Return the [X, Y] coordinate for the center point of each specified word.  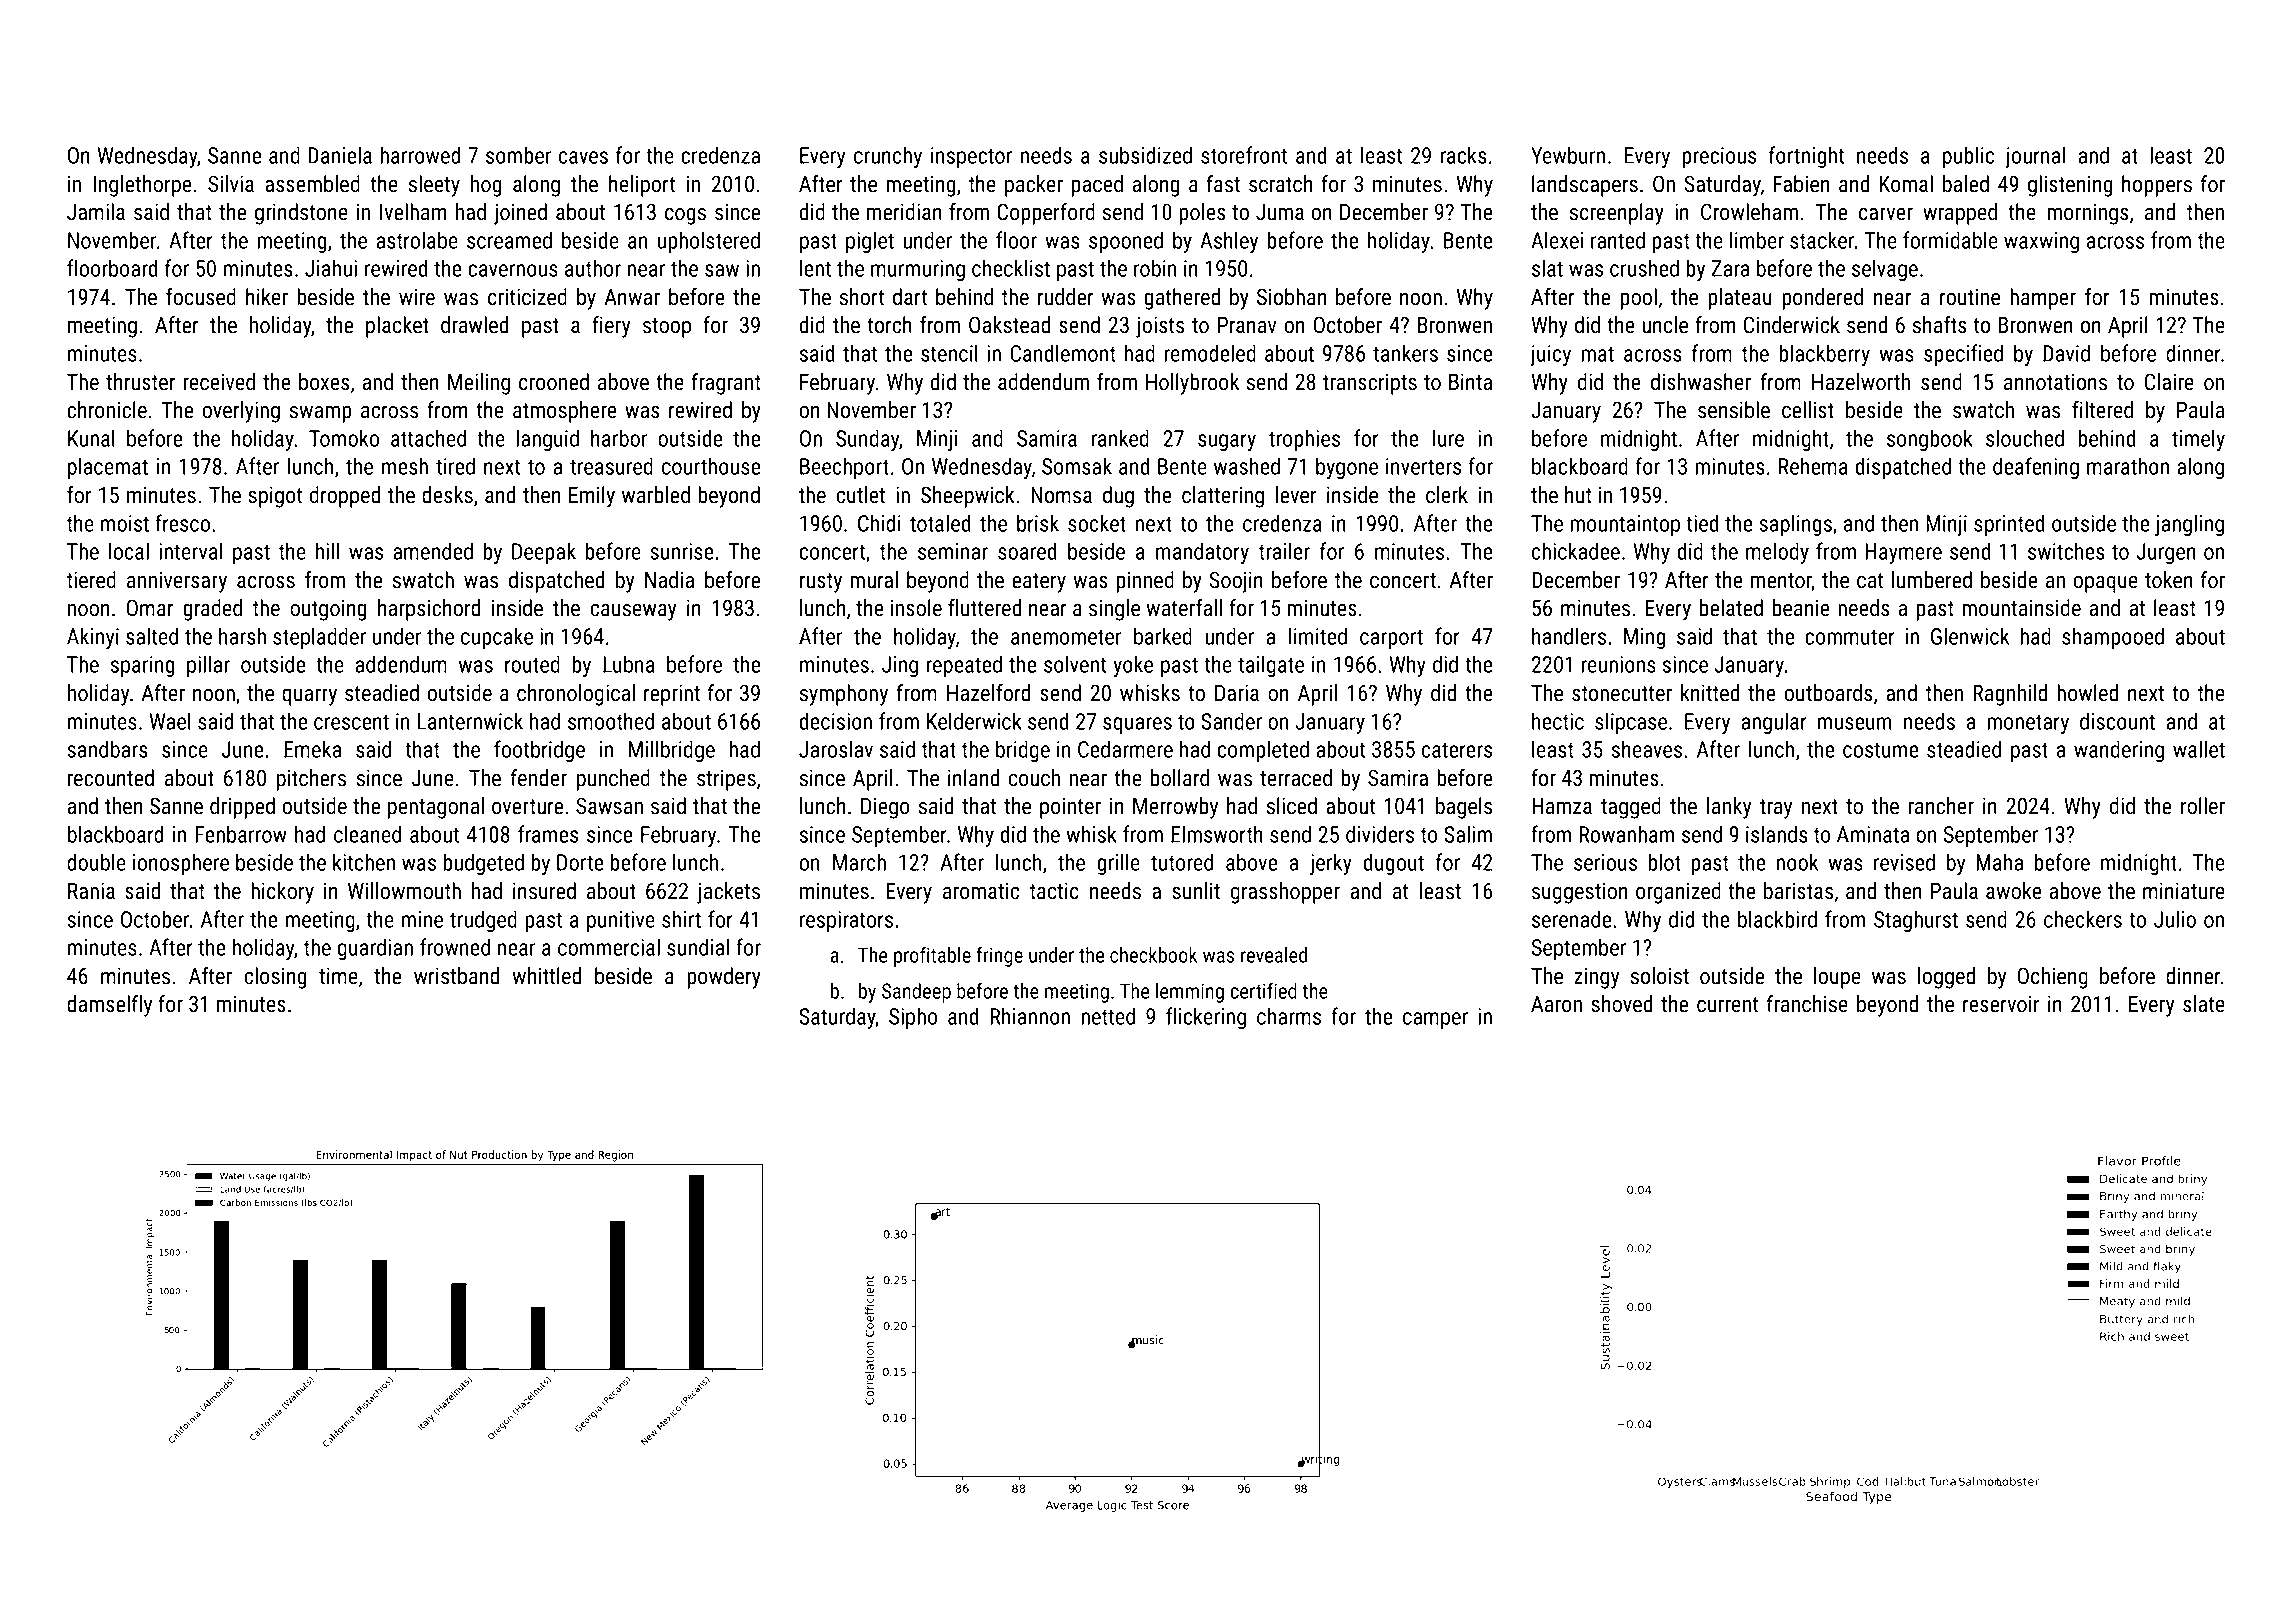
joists [1160, 327]
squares [1137, 725]
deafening [2036, 468]
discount [2117, 721]
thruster [140, 382]
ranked [1120, 438]
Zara [1730, 268]
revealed [1274, 955]
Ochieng [2053, 978]
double [96, 862]
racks [1464, 155]
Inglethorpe [142, 186]
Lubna [629, 664]
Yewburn [1568, 155]
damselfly [109, 1006]
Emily [592, 497]
